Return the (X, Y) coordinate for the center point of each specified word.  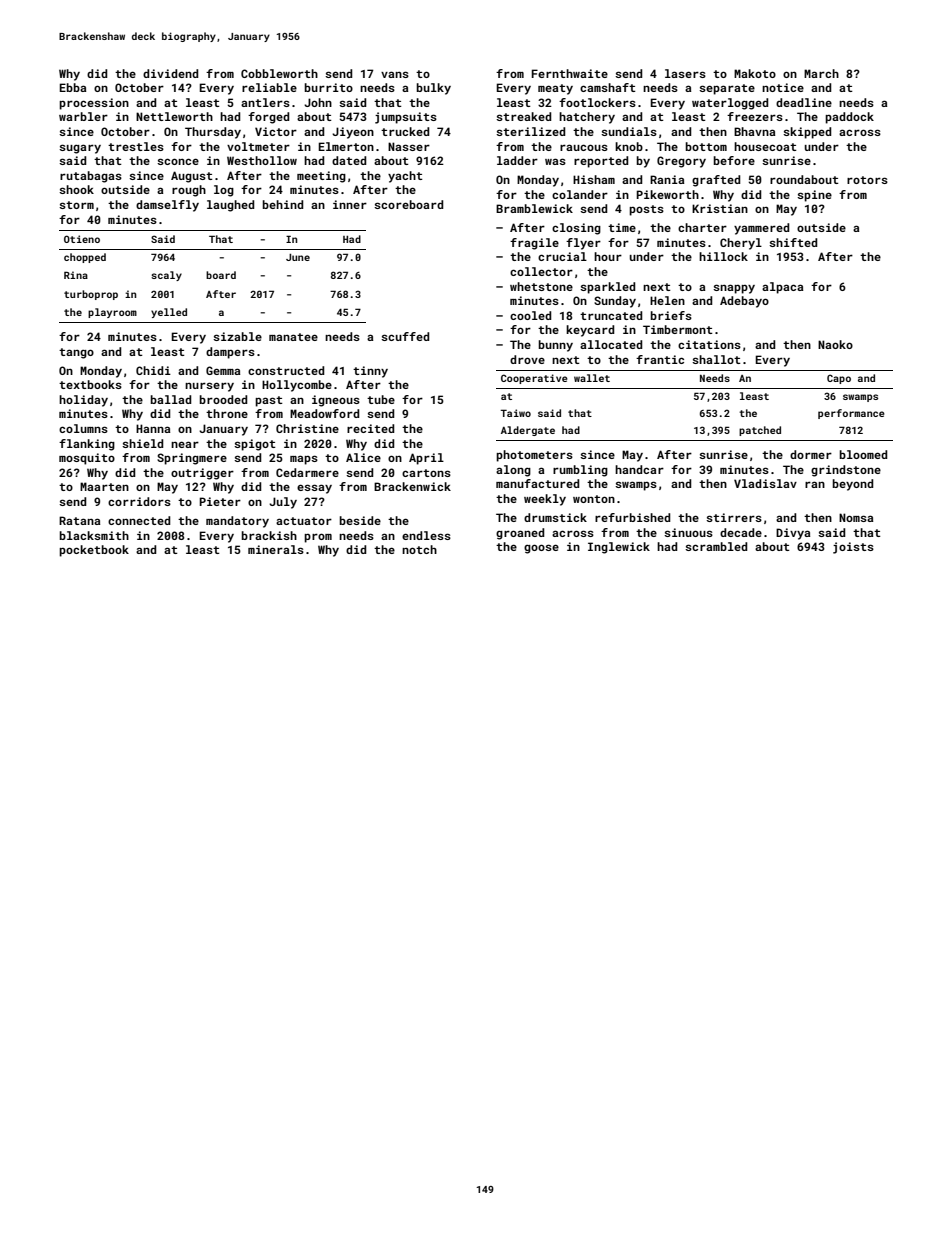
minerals (276, 549)
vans (395, 74)
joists (853, 548)
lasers (685, 73)
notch (419, 549)
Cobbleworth (279, 73)
